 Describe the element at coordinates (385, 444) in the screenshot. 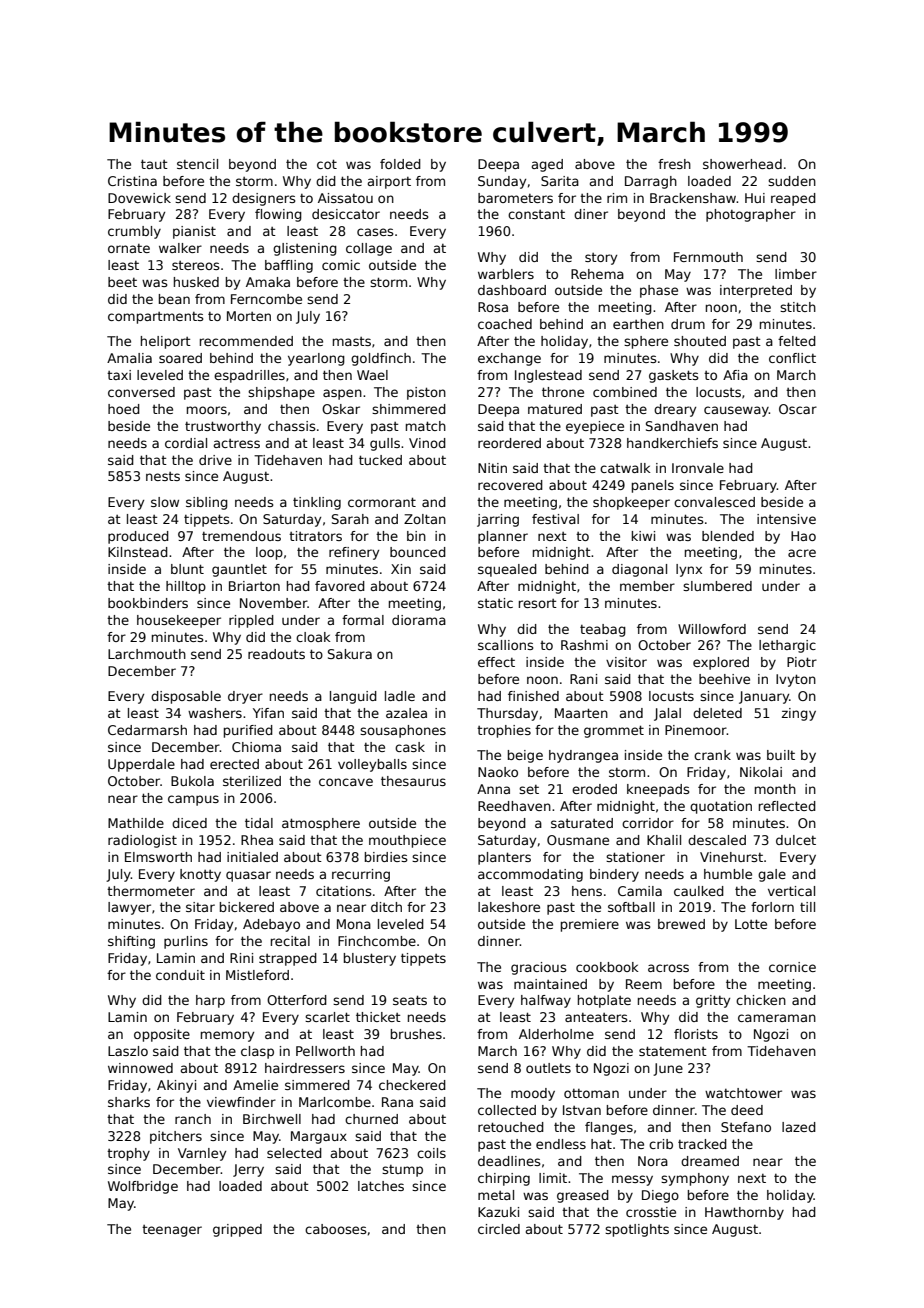

I see `gulls` at that location.
